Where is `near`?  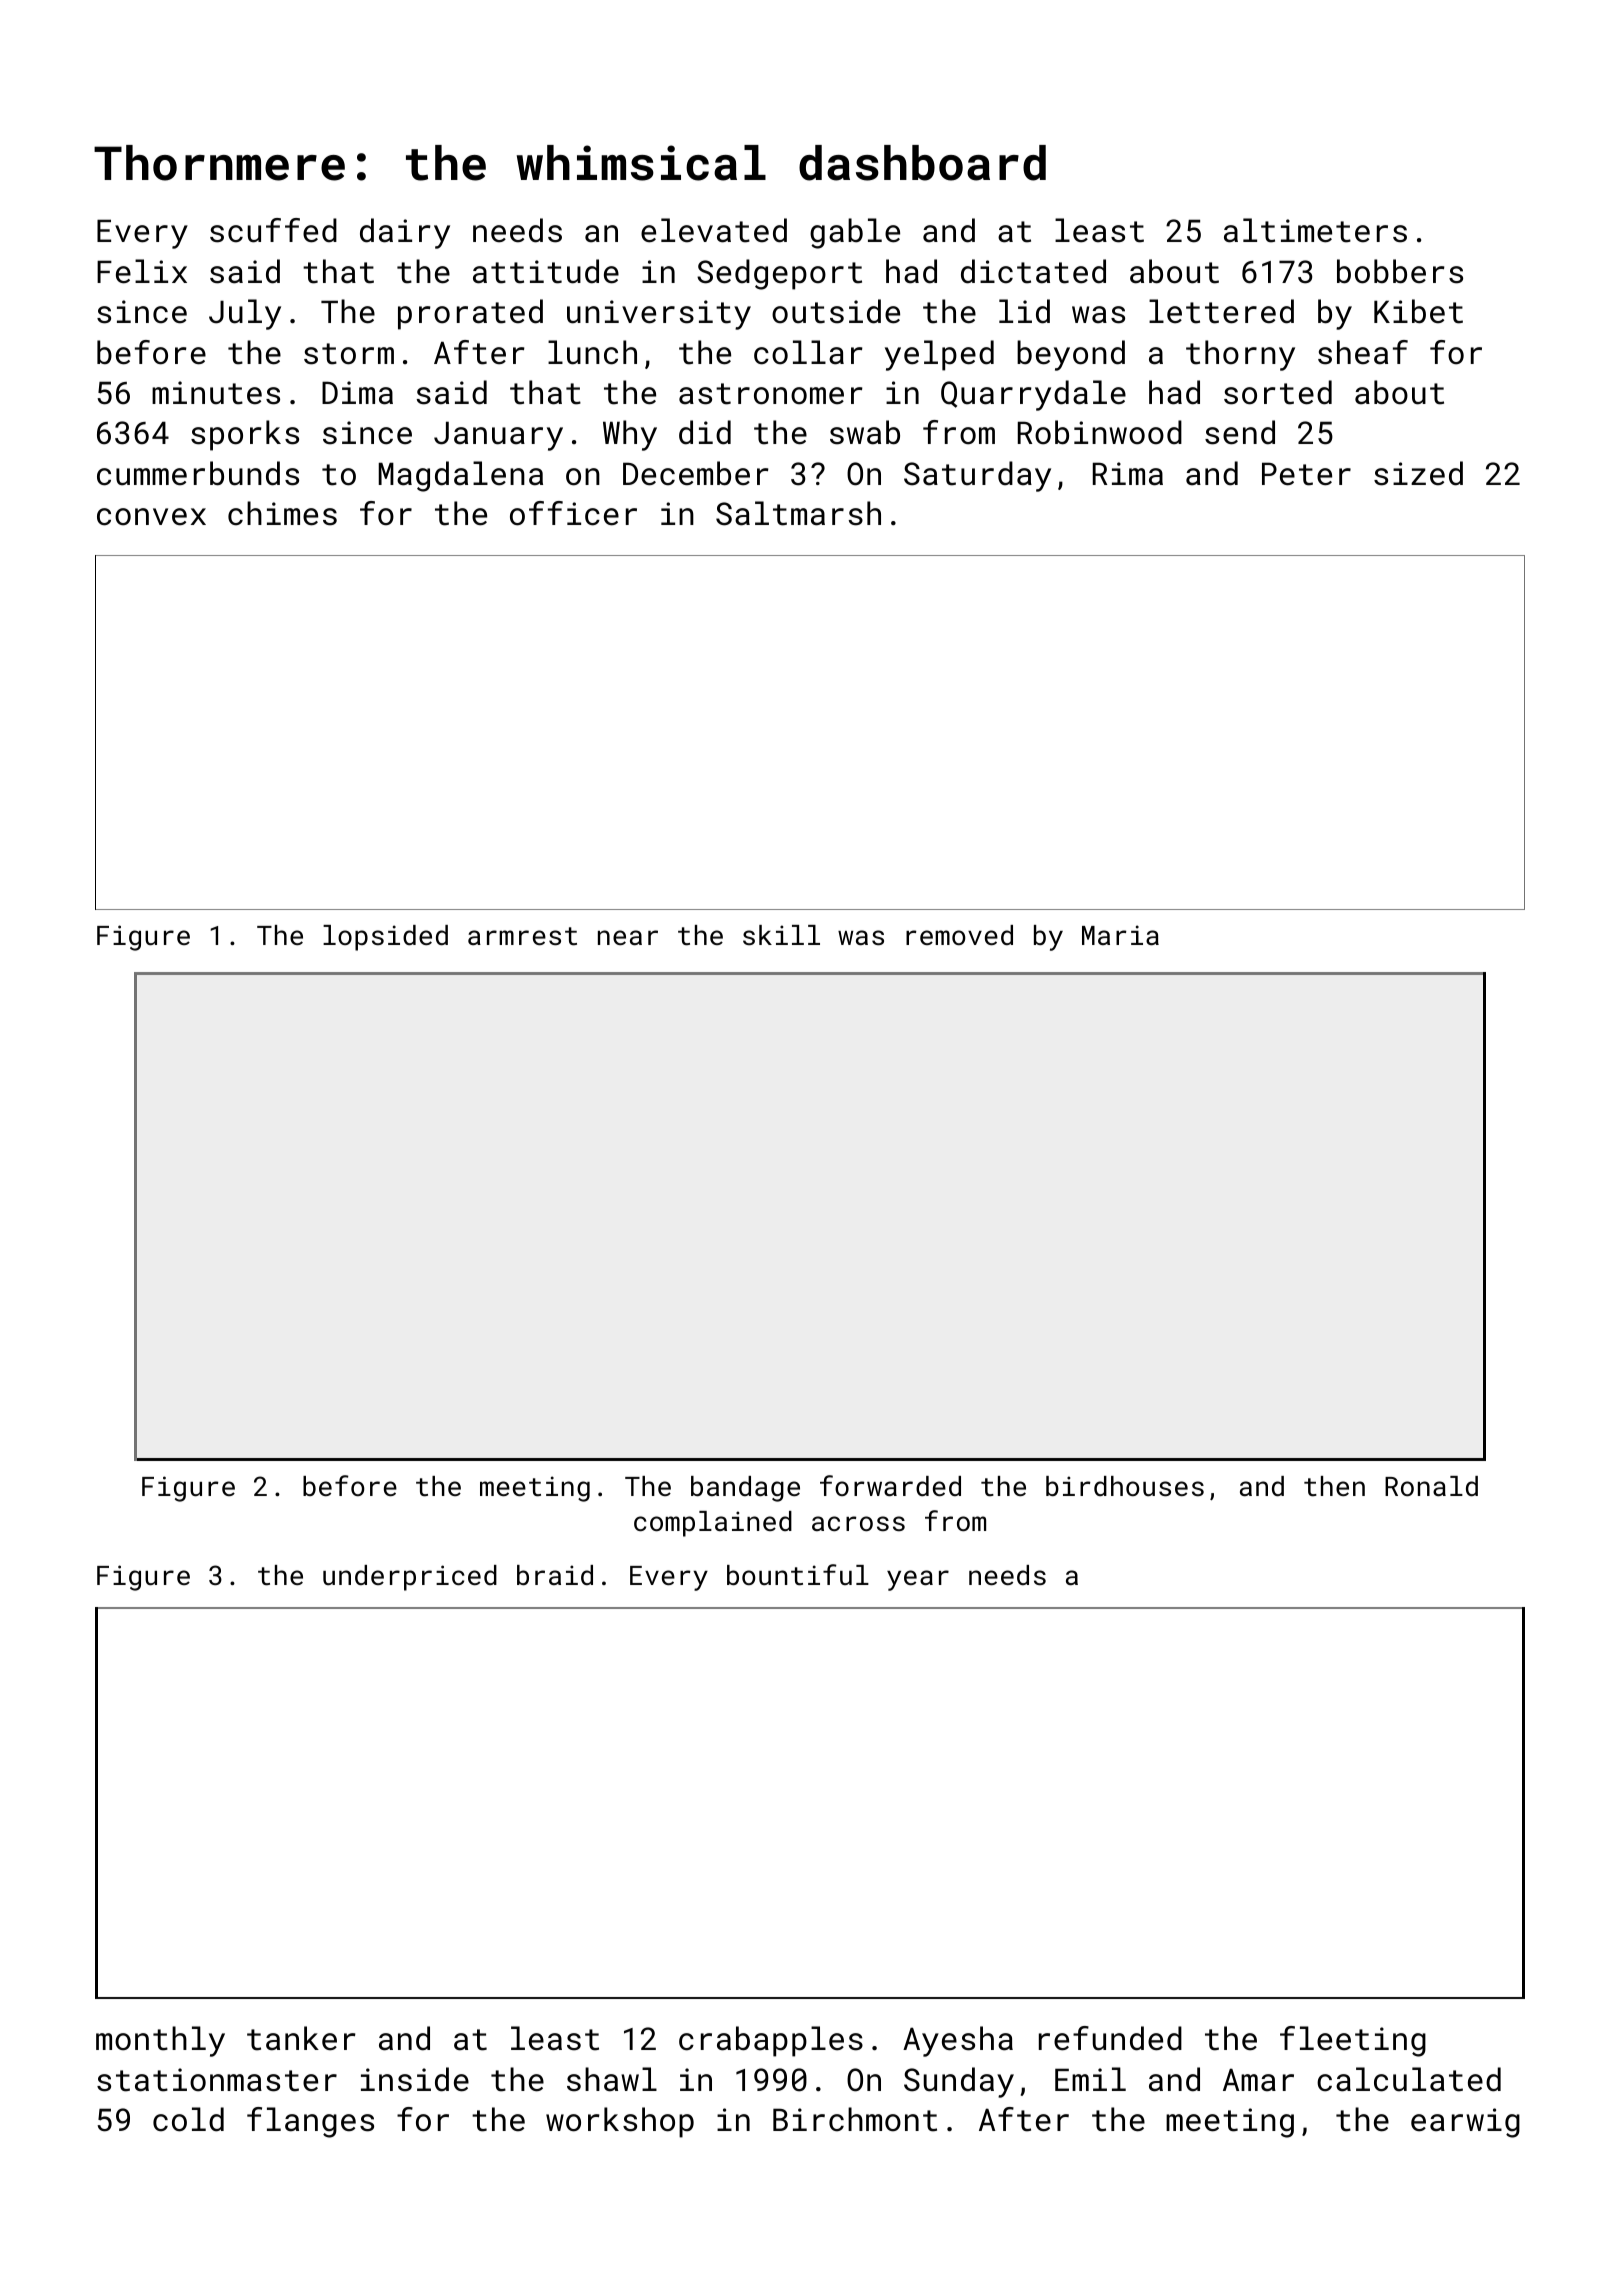 near is located at coordinates (628, 937).
